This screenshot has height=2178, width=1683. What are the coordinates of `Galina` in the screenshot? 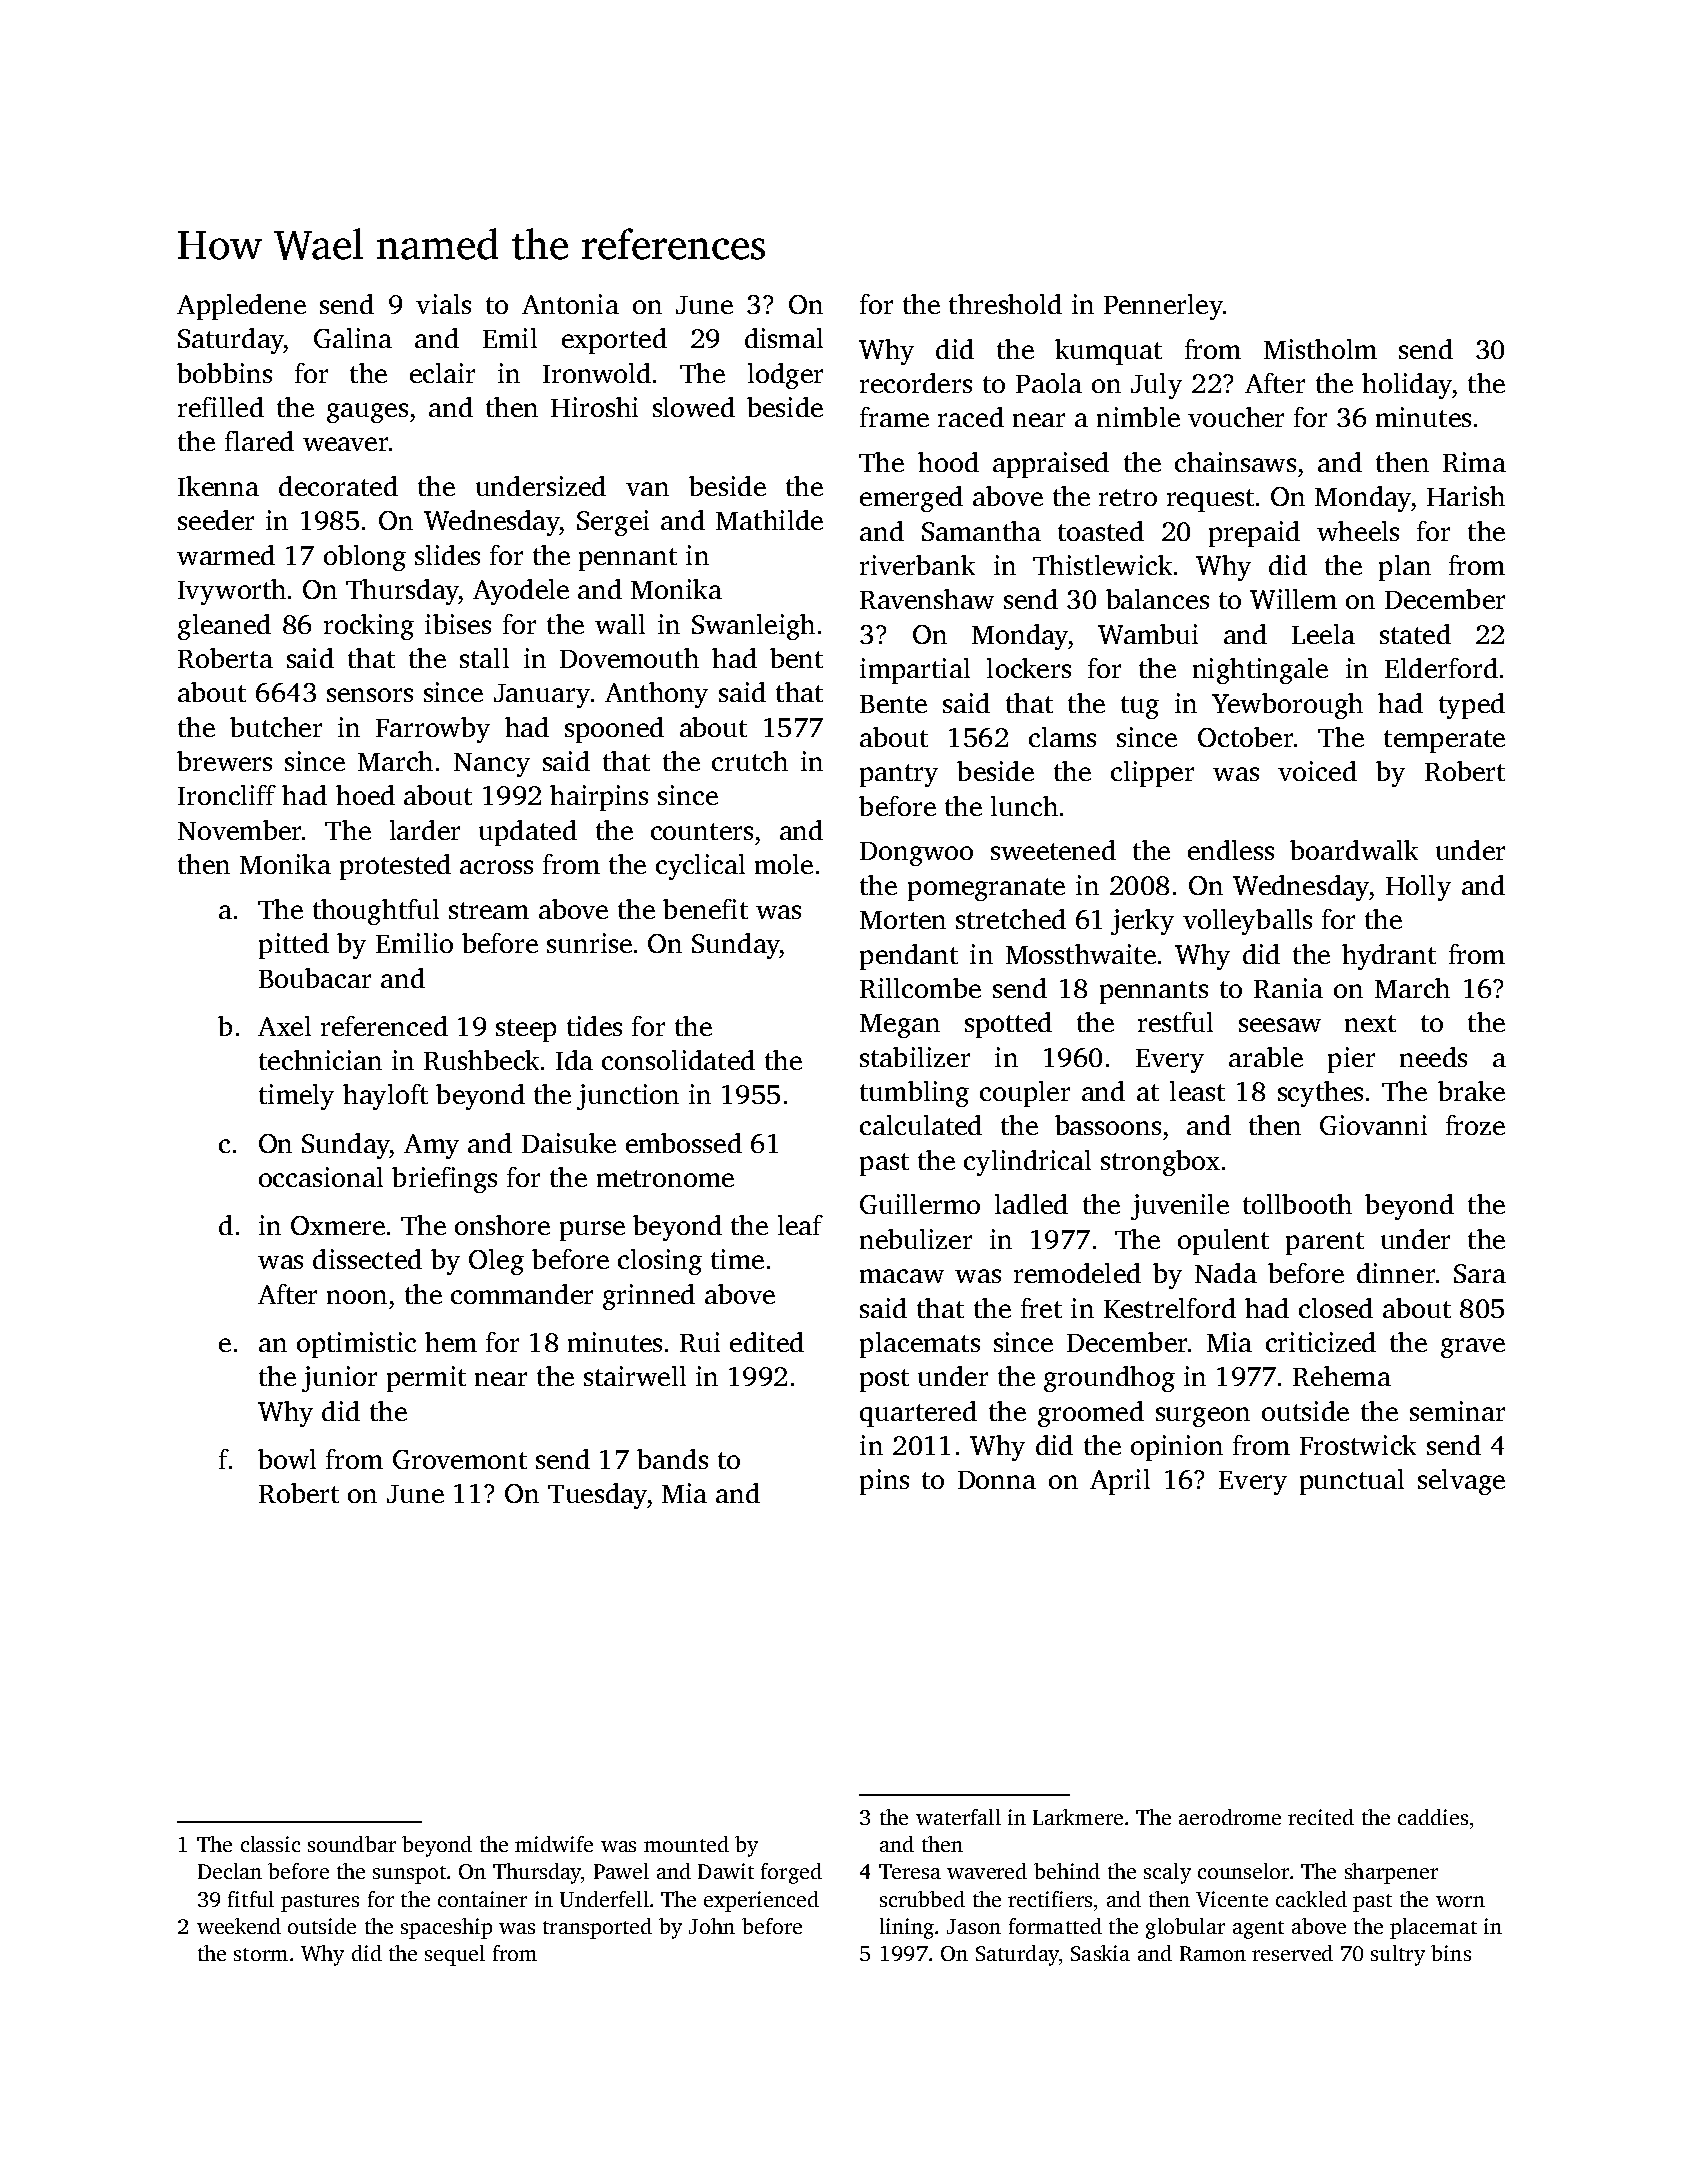 It's located at (353, 338).
